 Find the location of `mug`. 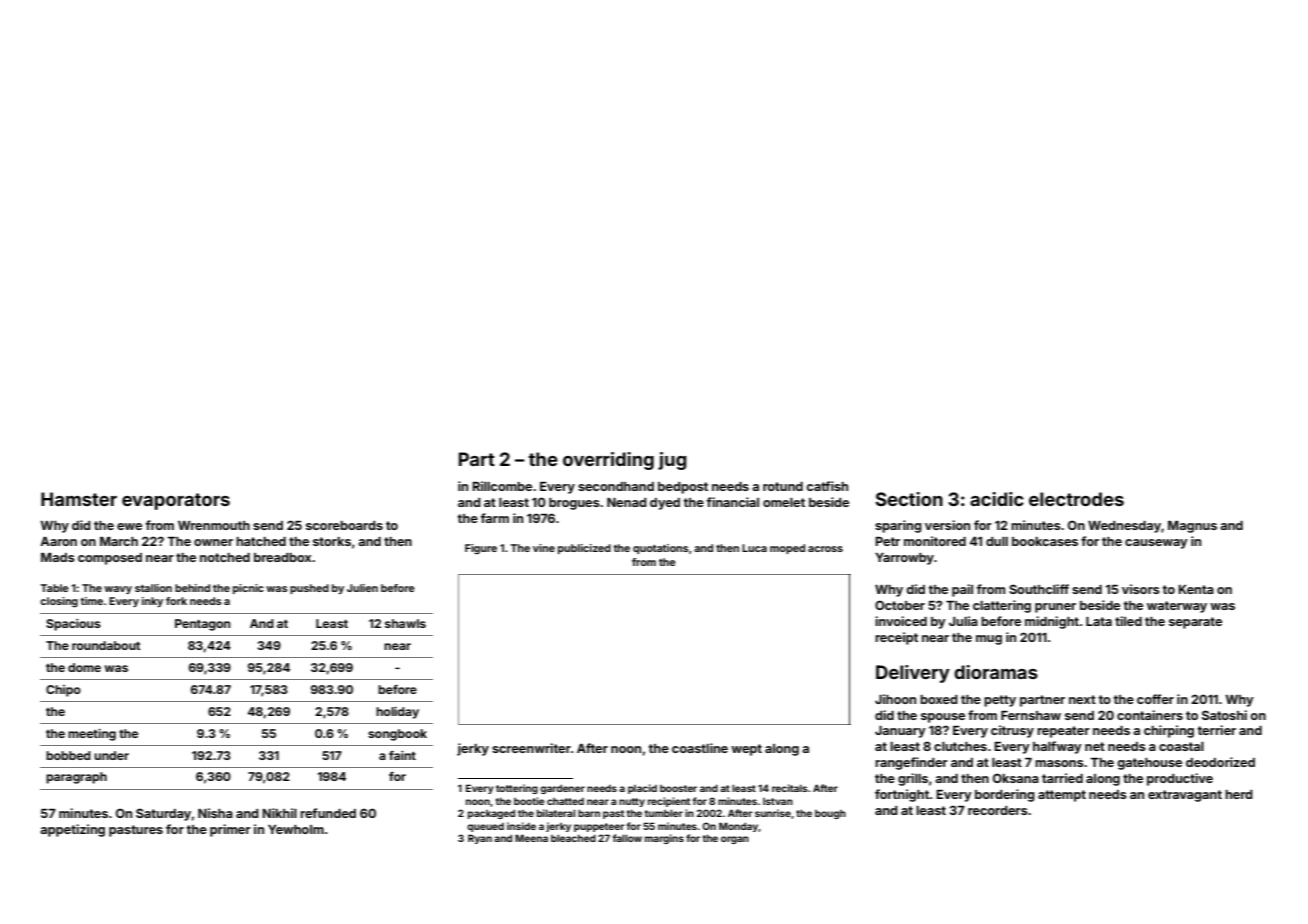

mug is located at coordinates (989, 640).
